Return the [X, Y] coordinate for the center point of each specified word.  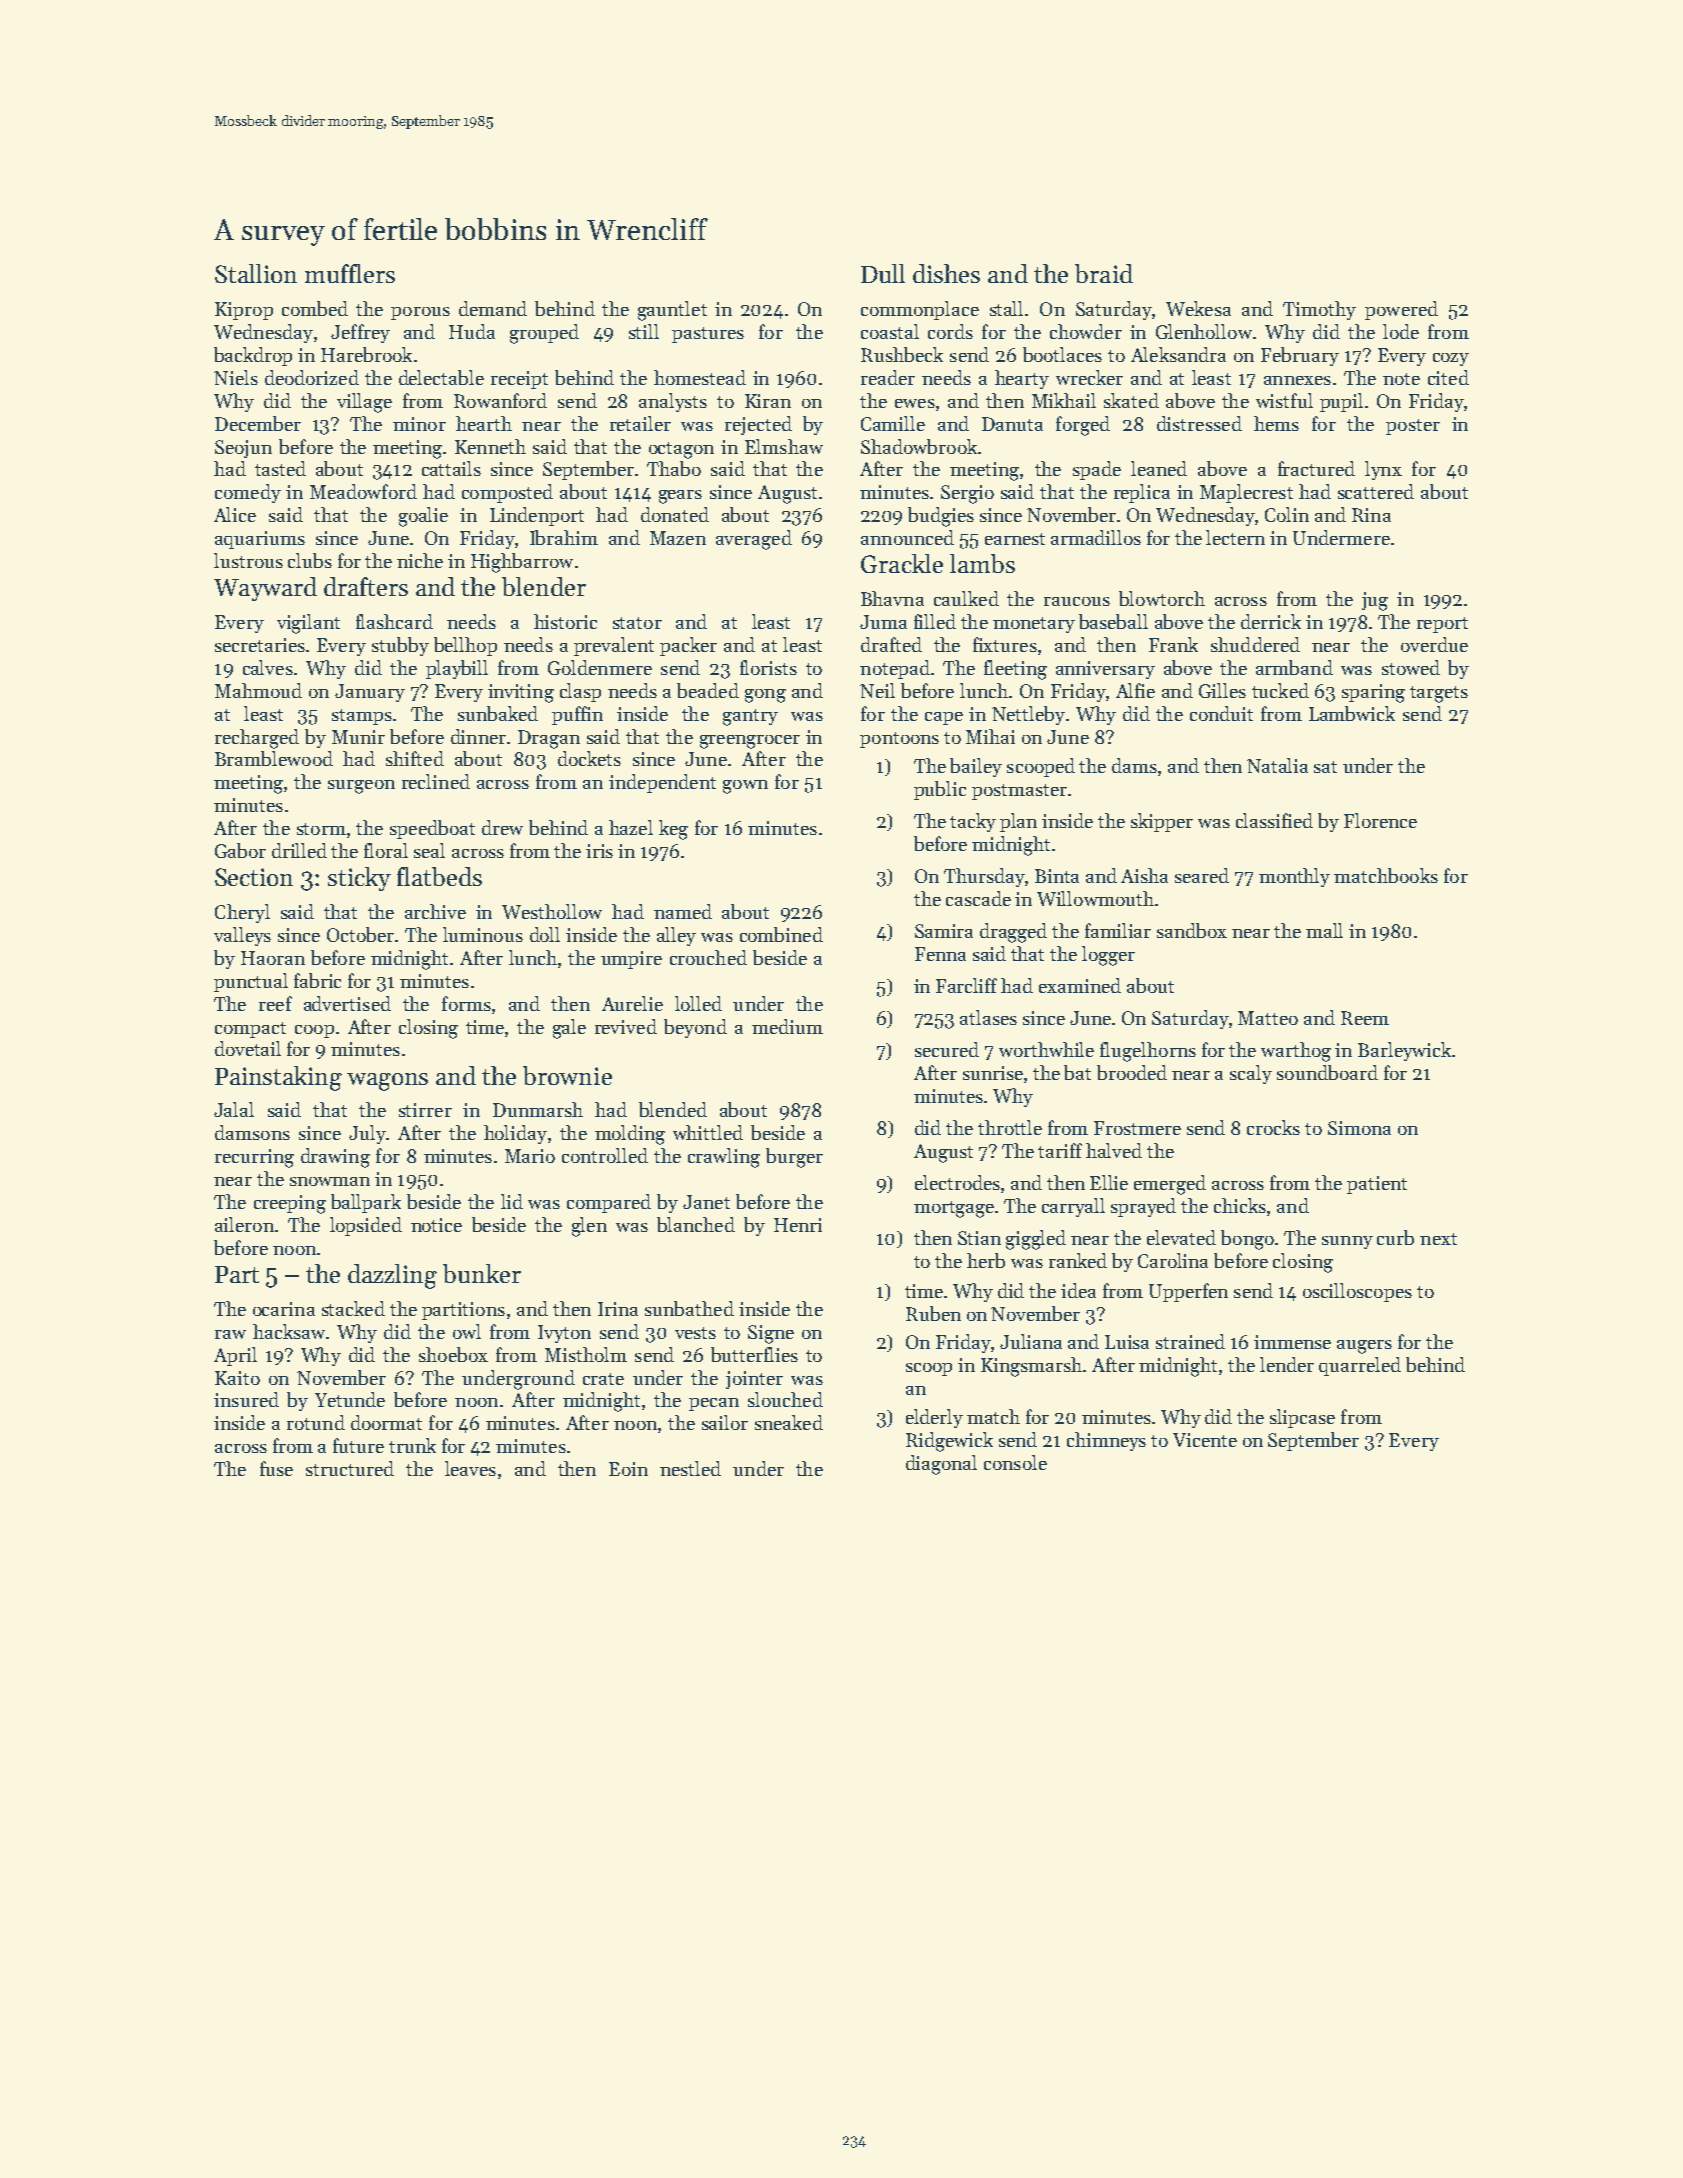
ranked [1078, 1260]
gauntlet [672, 311]
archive [435, 911]
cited [1448, 377]
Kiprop [244, 311]
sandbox [1192, 930]
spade [1097, 470]
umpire [631, 960]
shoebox [453, 1354]
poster [1413, 427]
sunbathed [689, 1308]
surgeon [361, 787]
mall [1324, 930]
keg [673, 830]
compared [609, 1203]
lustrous [248, 560]
